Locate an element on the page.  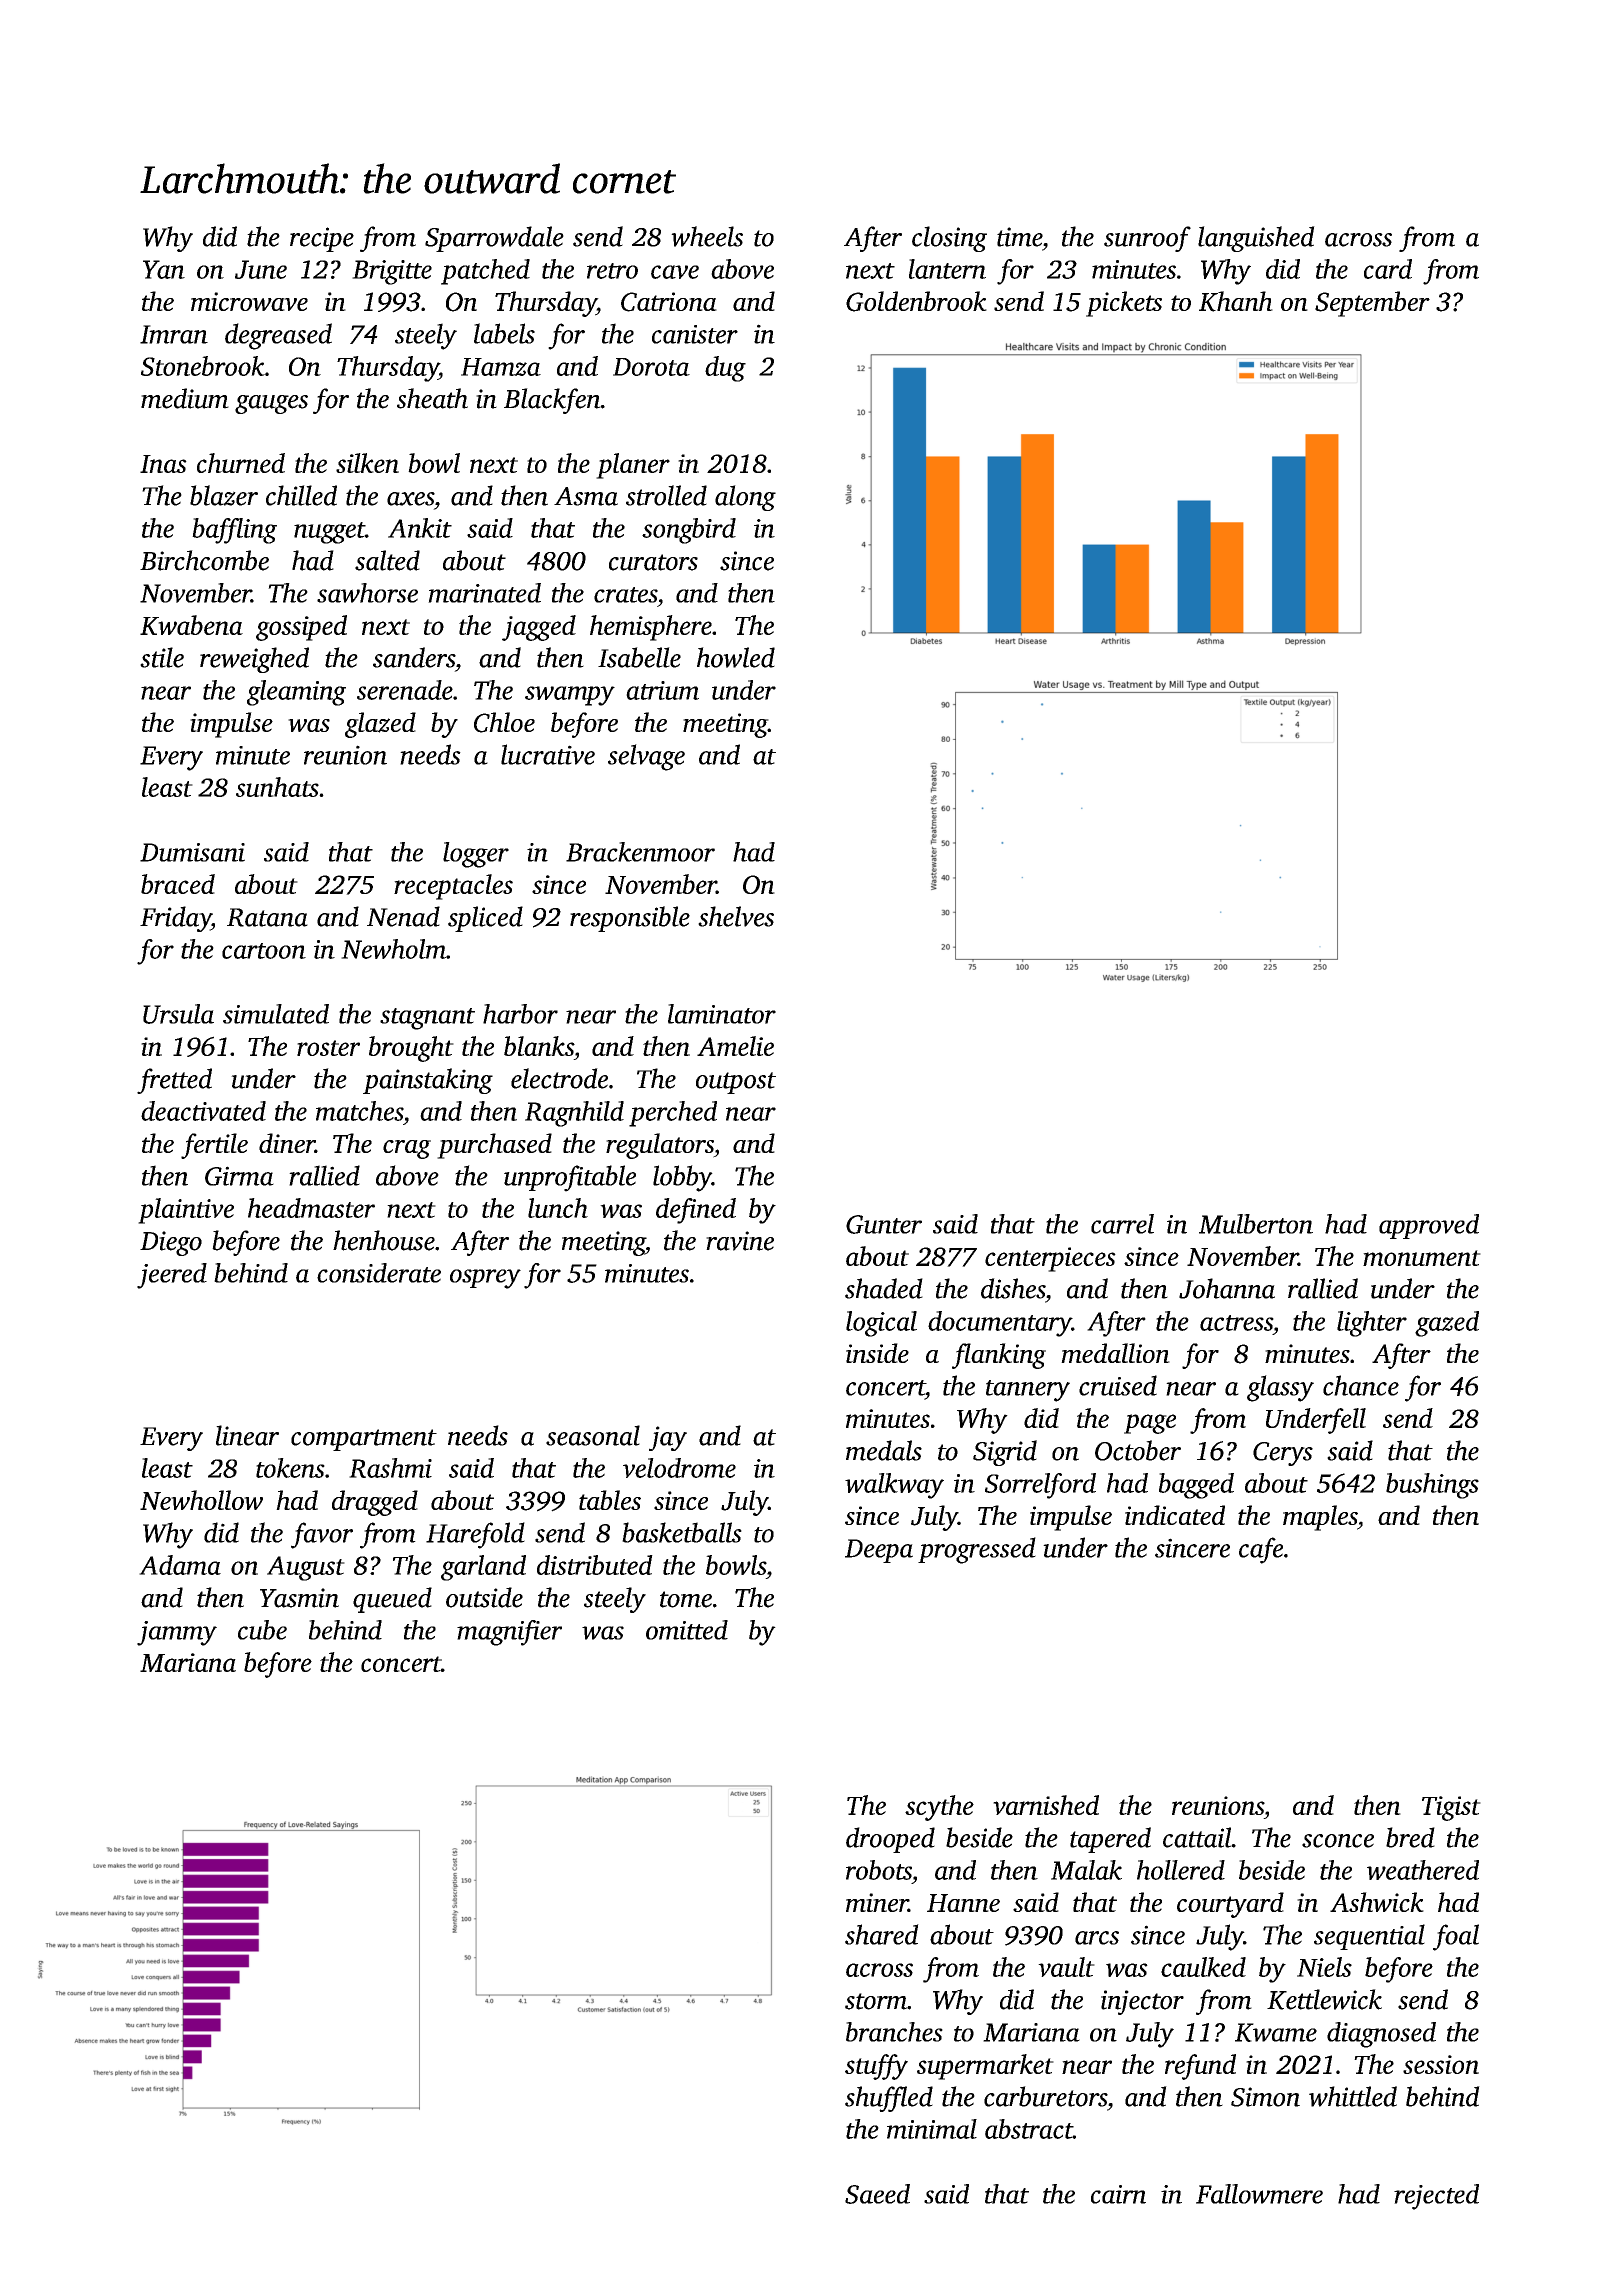
osprey is located at coordinates (485, 1279).
